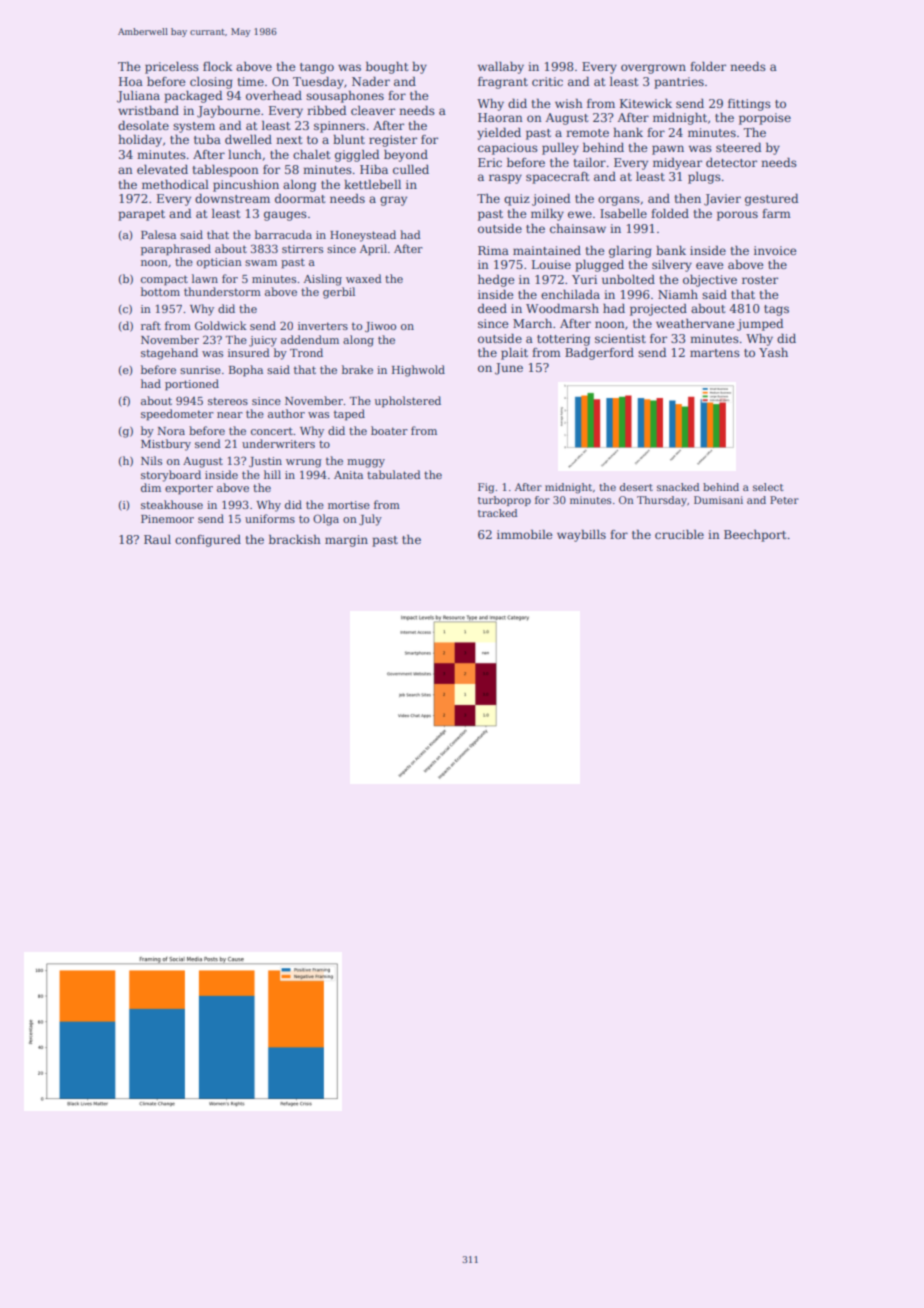  I want to click on sousaphones, so click(345, 96).
